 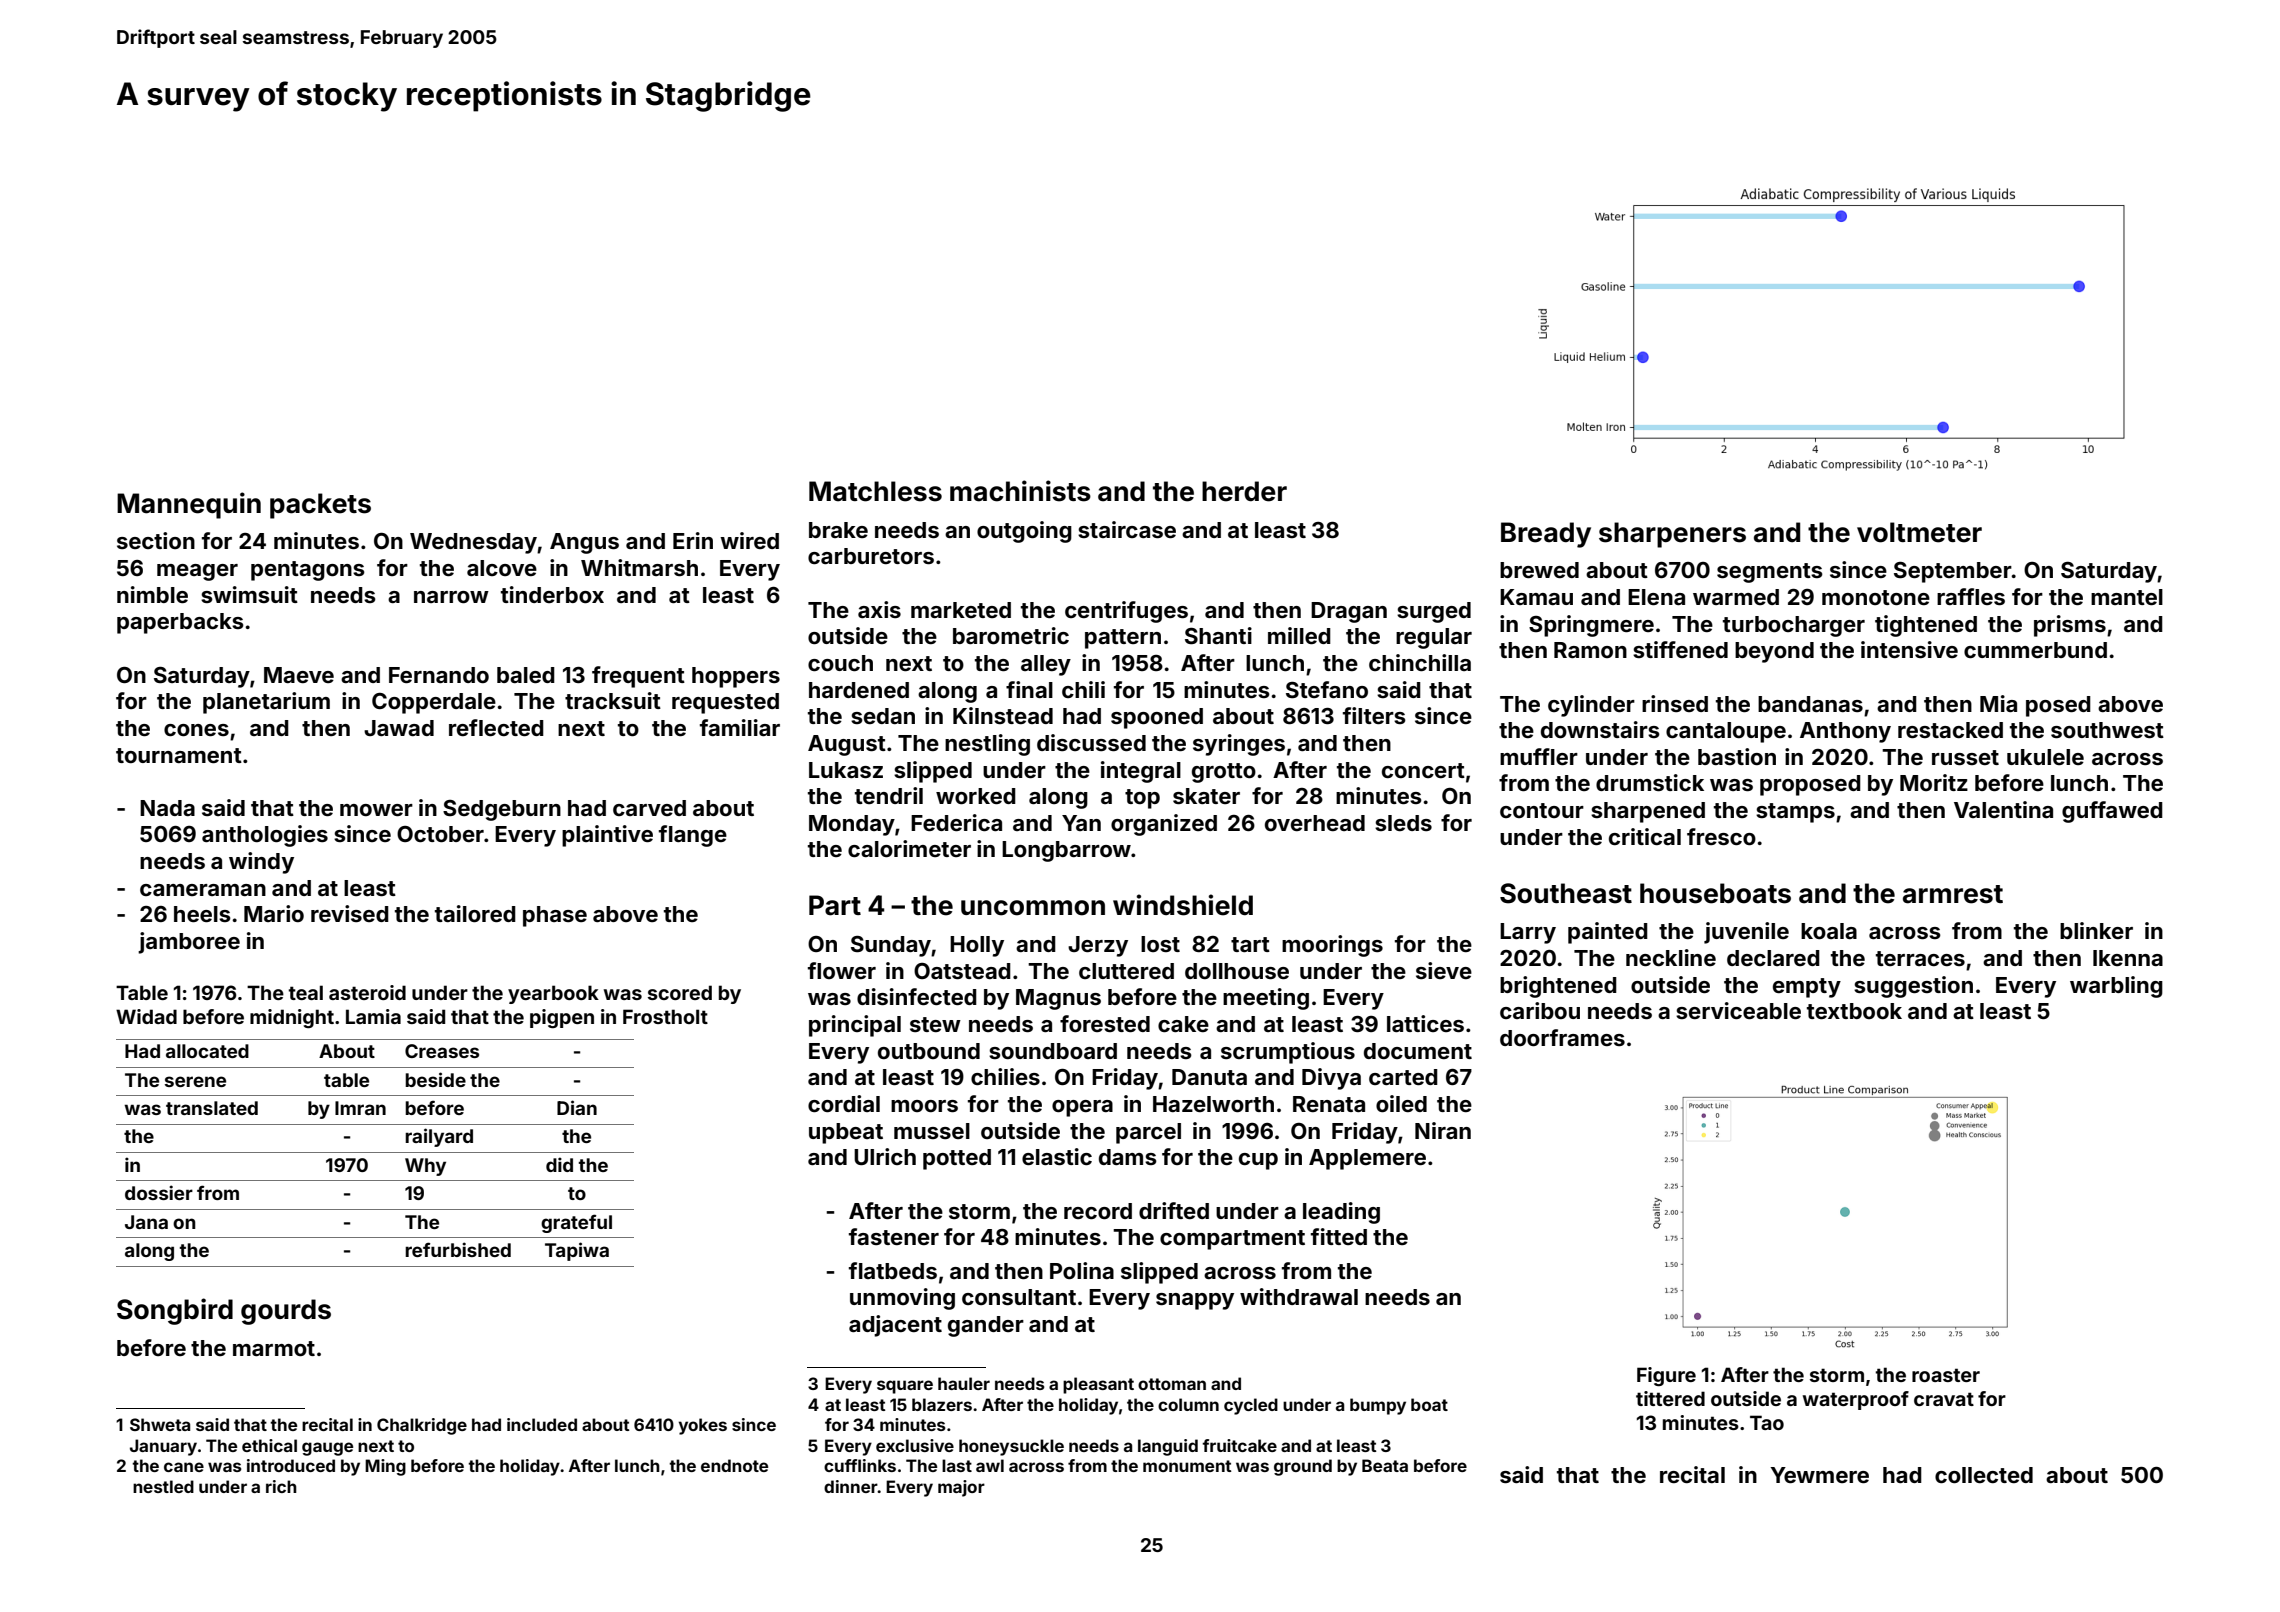 I want to click on phase, so click(x=555, y=916).
